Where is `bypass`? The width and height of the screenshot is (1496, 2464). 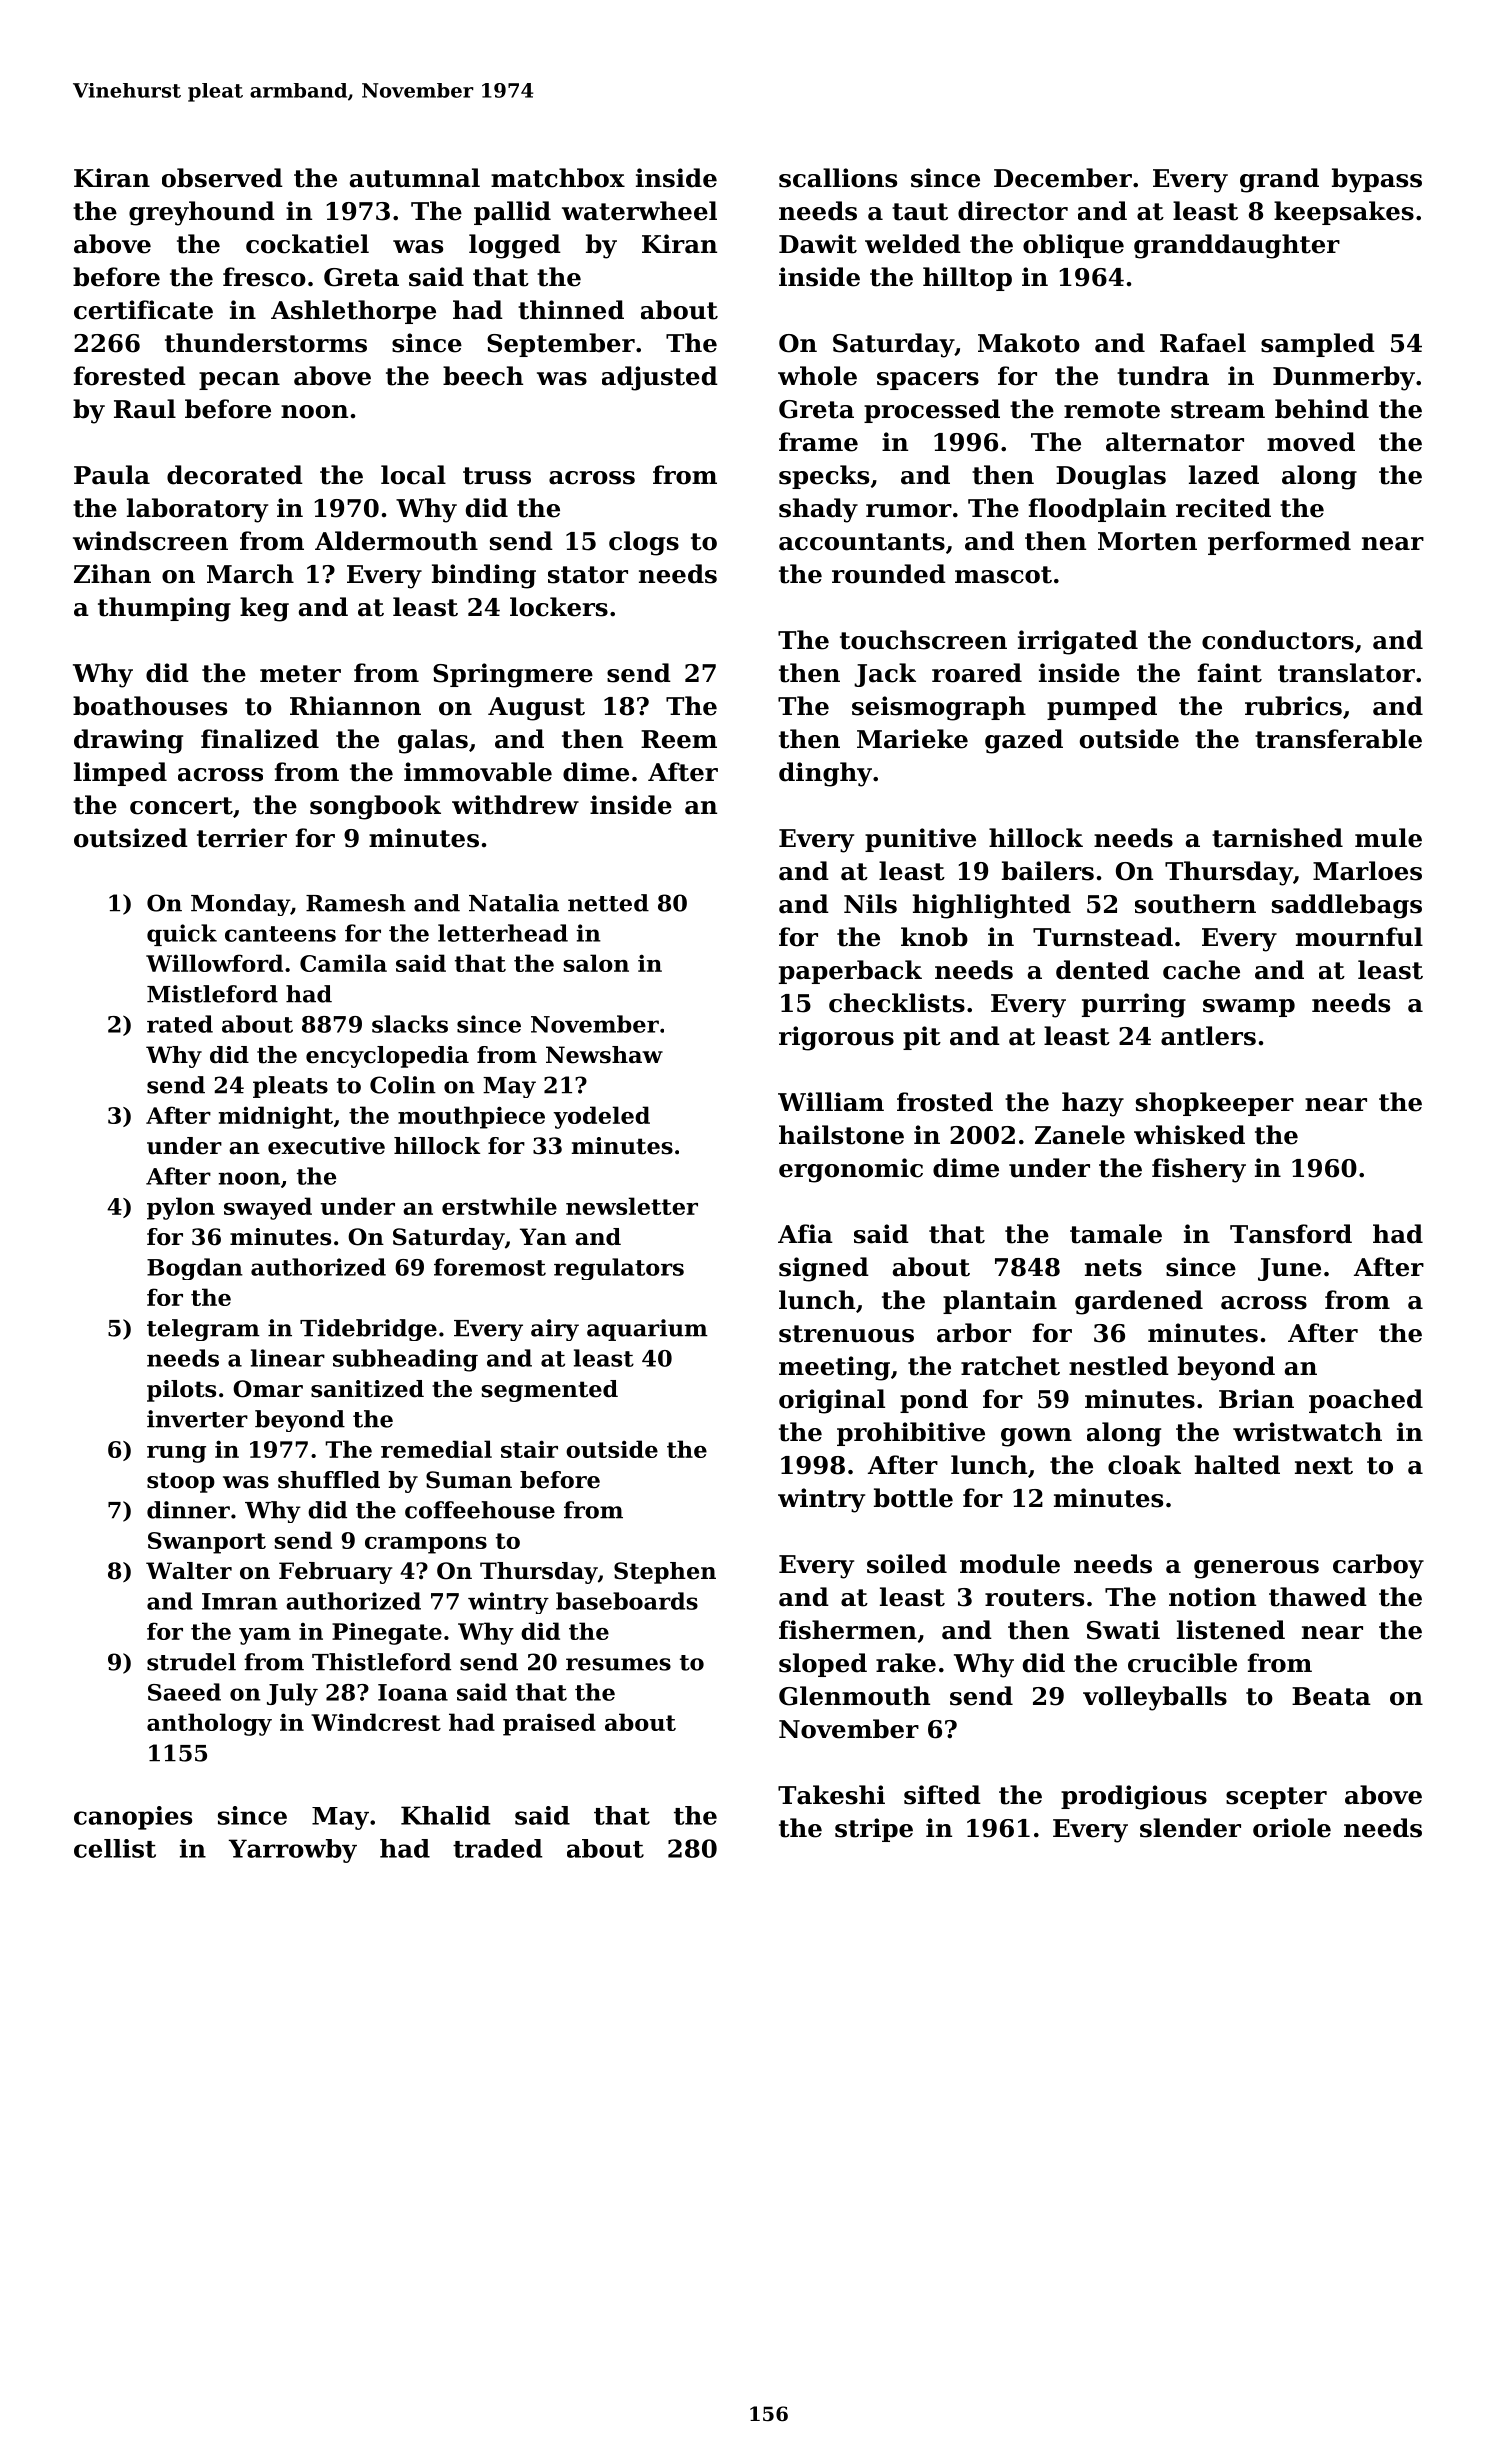 bypass is located at coordinates (1377, 180).
